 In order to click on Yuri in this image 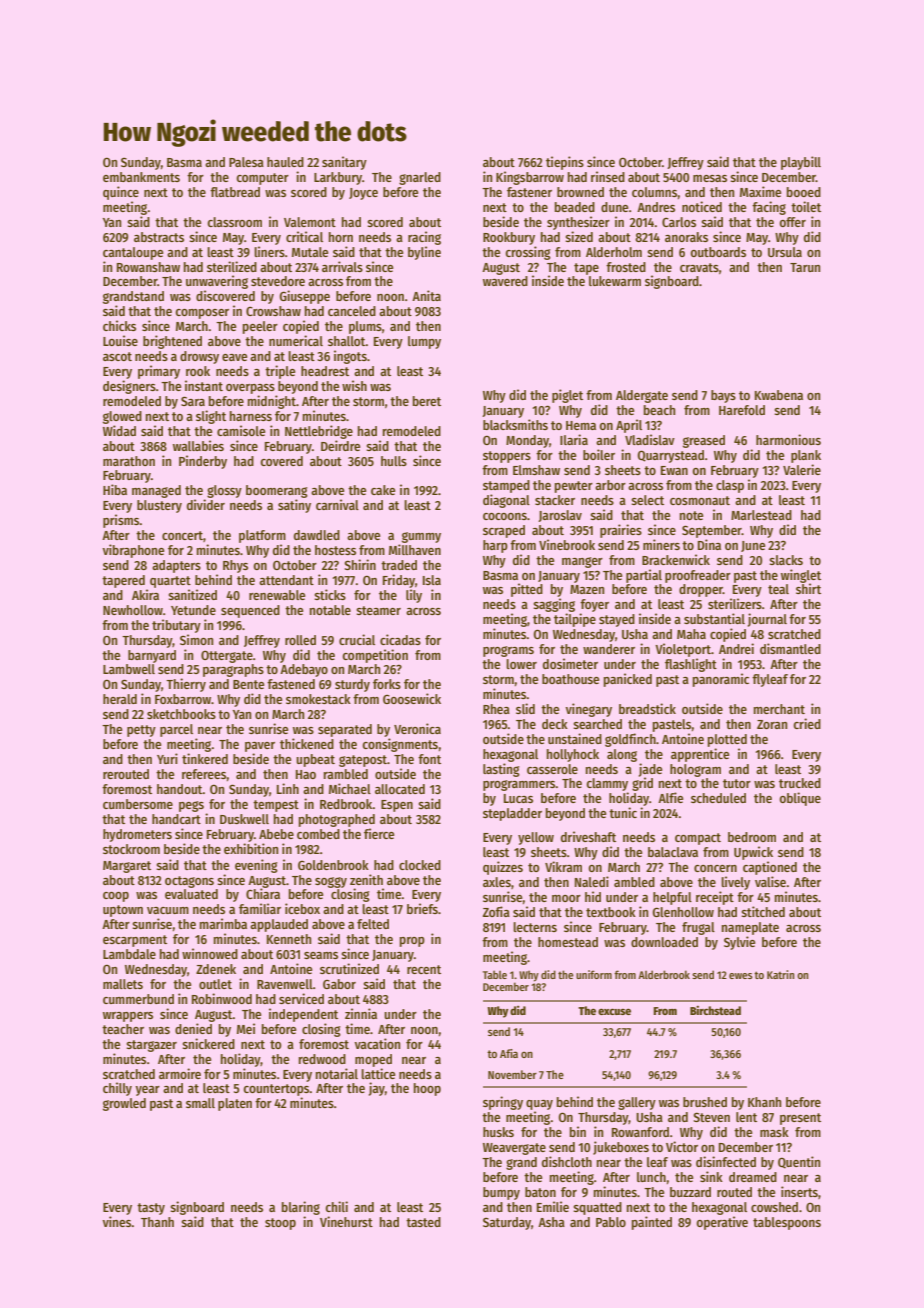, I will do `click(167, 758)`.
